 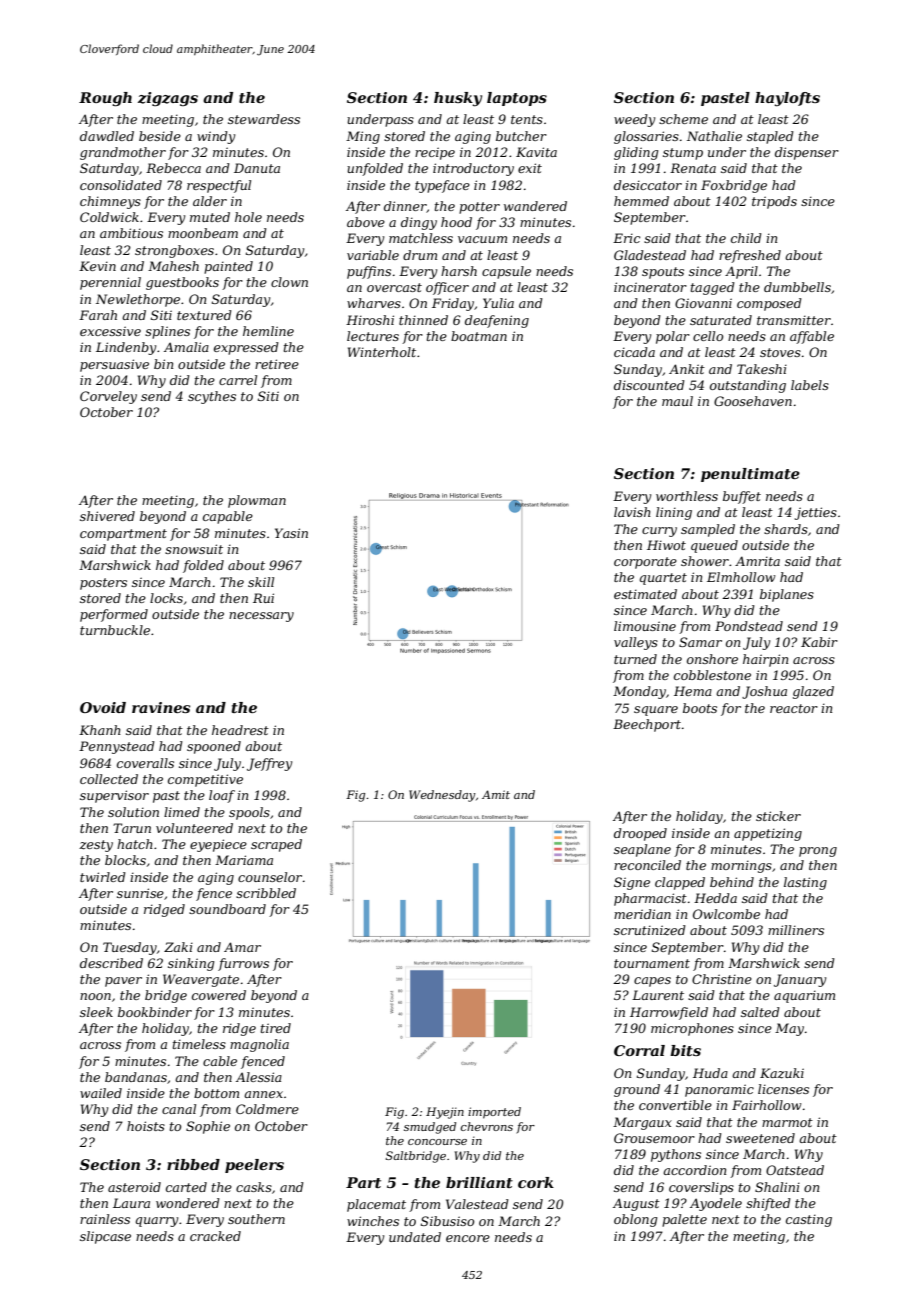 I want to click on Amit, so click(x=496, y=794).
